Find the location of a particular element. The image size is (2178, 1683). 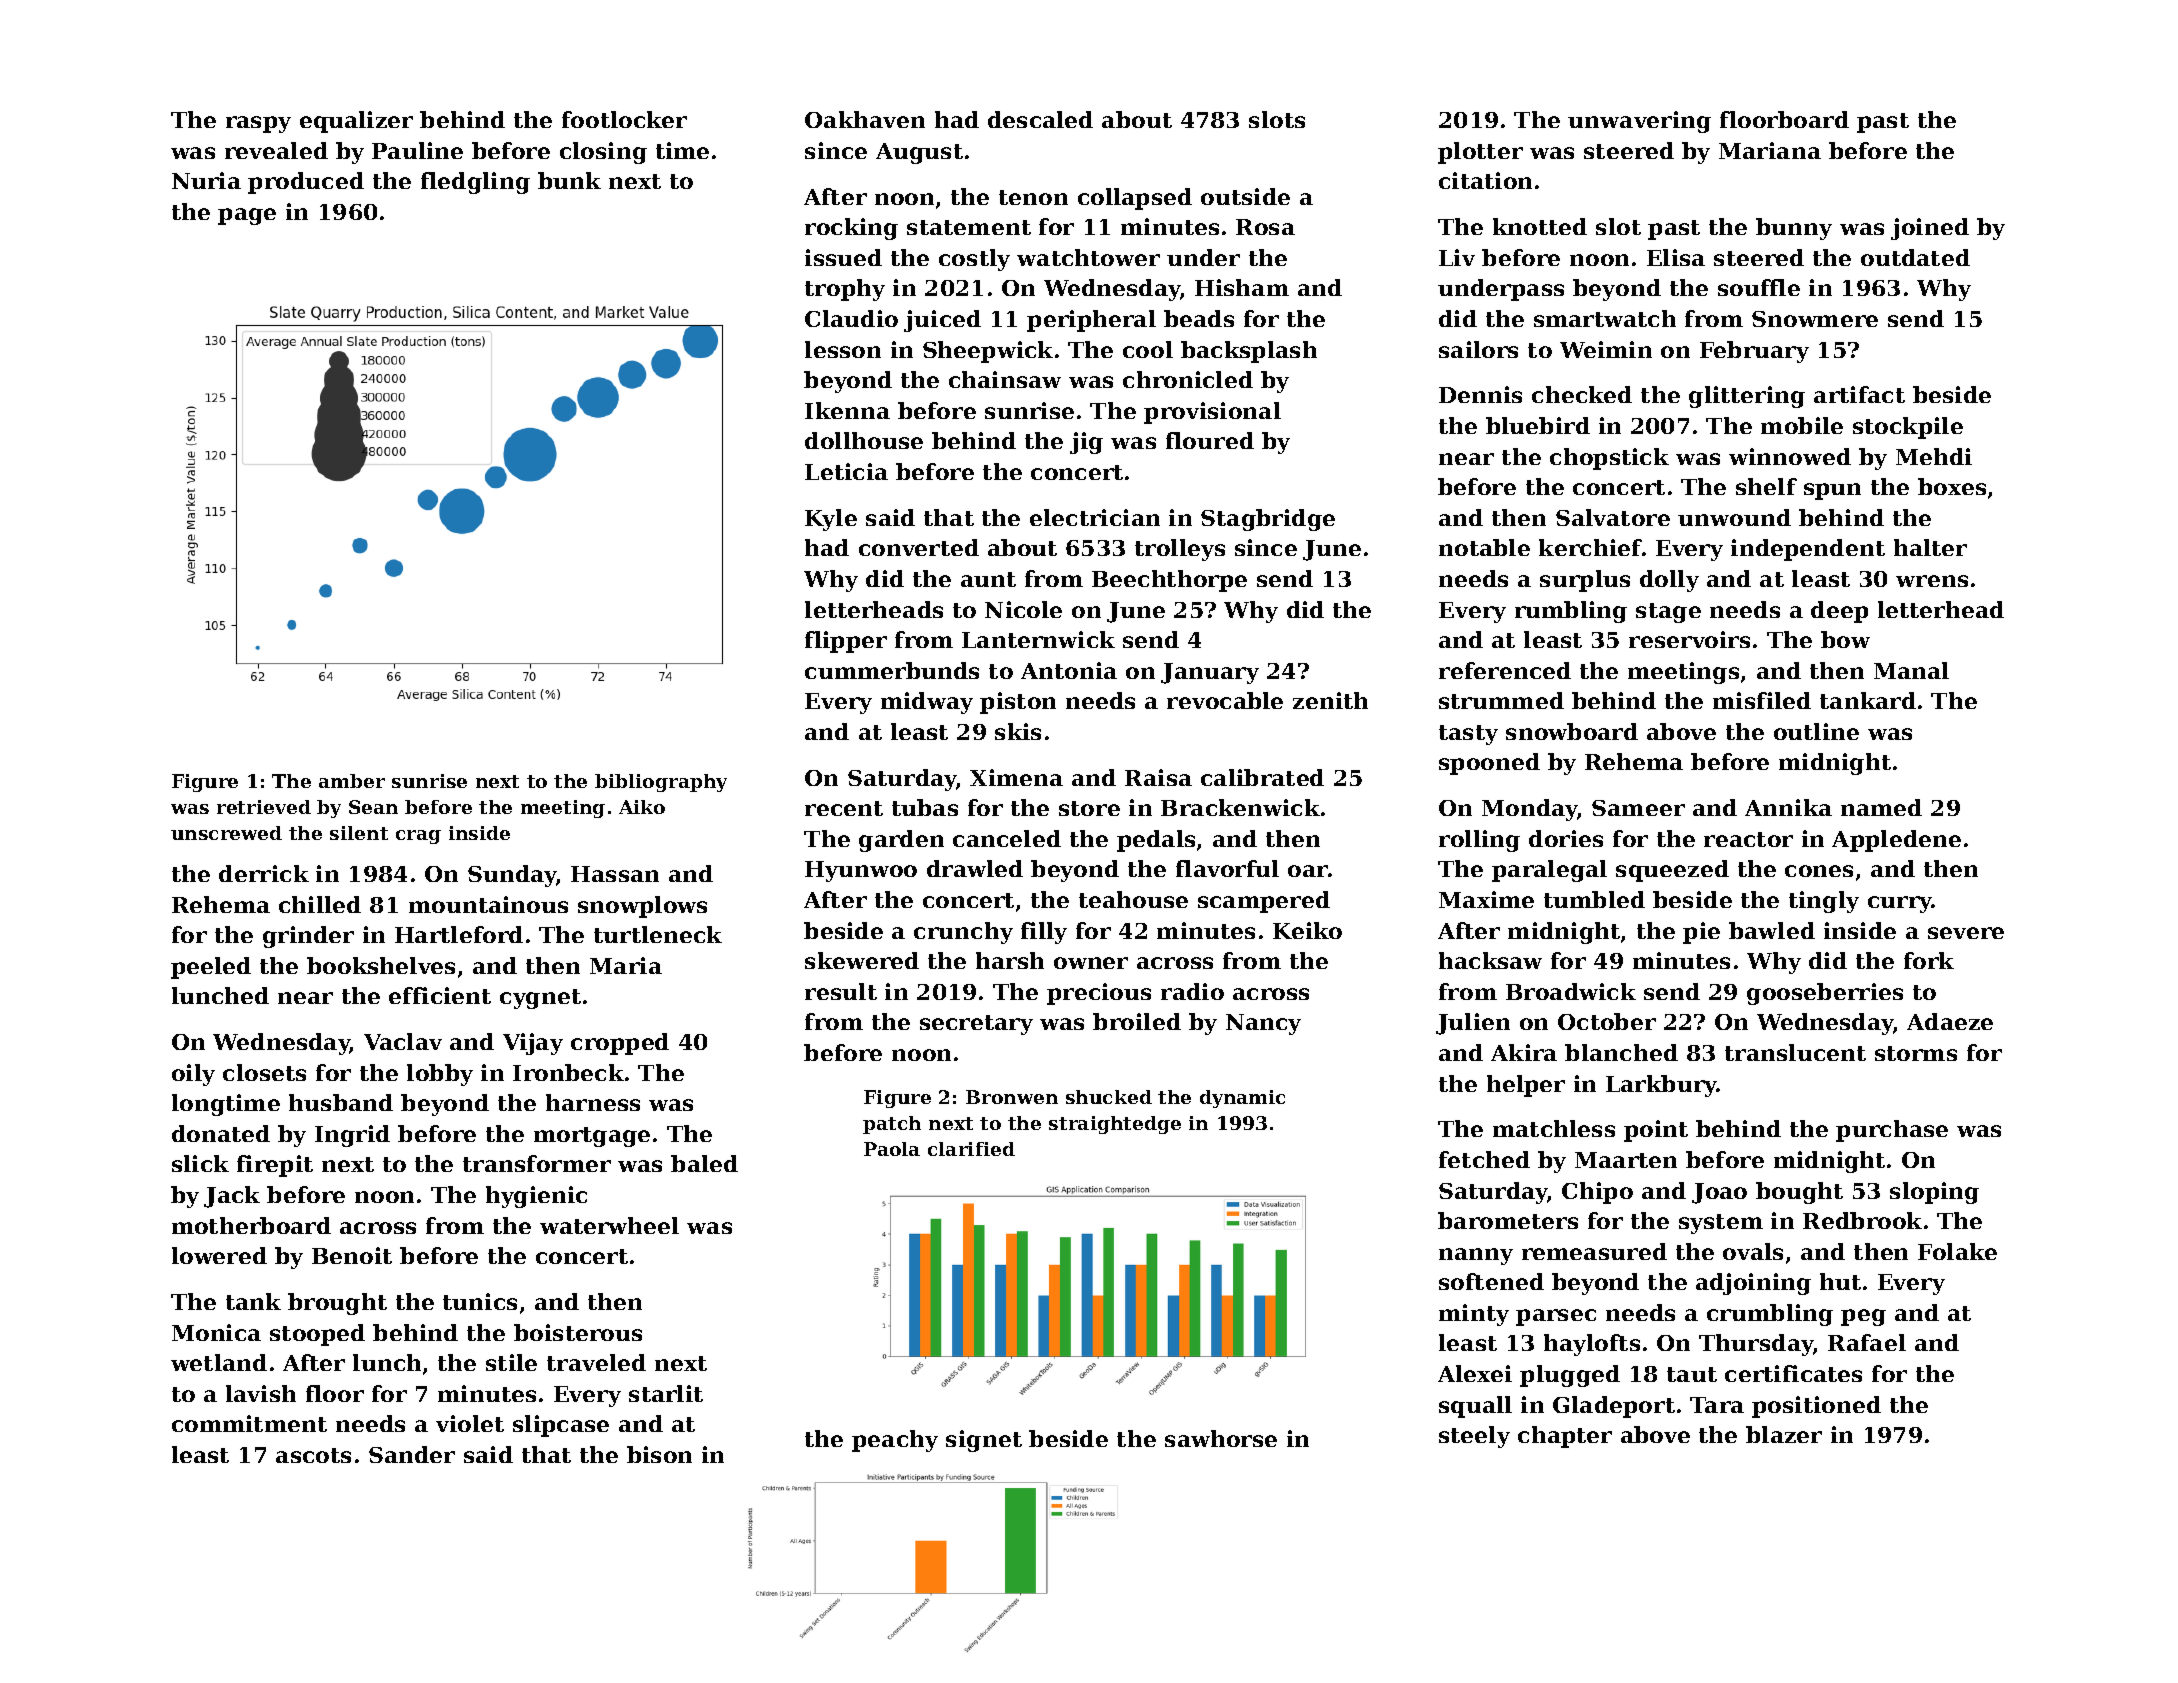

lesson is located at coordinates (843, 349).
